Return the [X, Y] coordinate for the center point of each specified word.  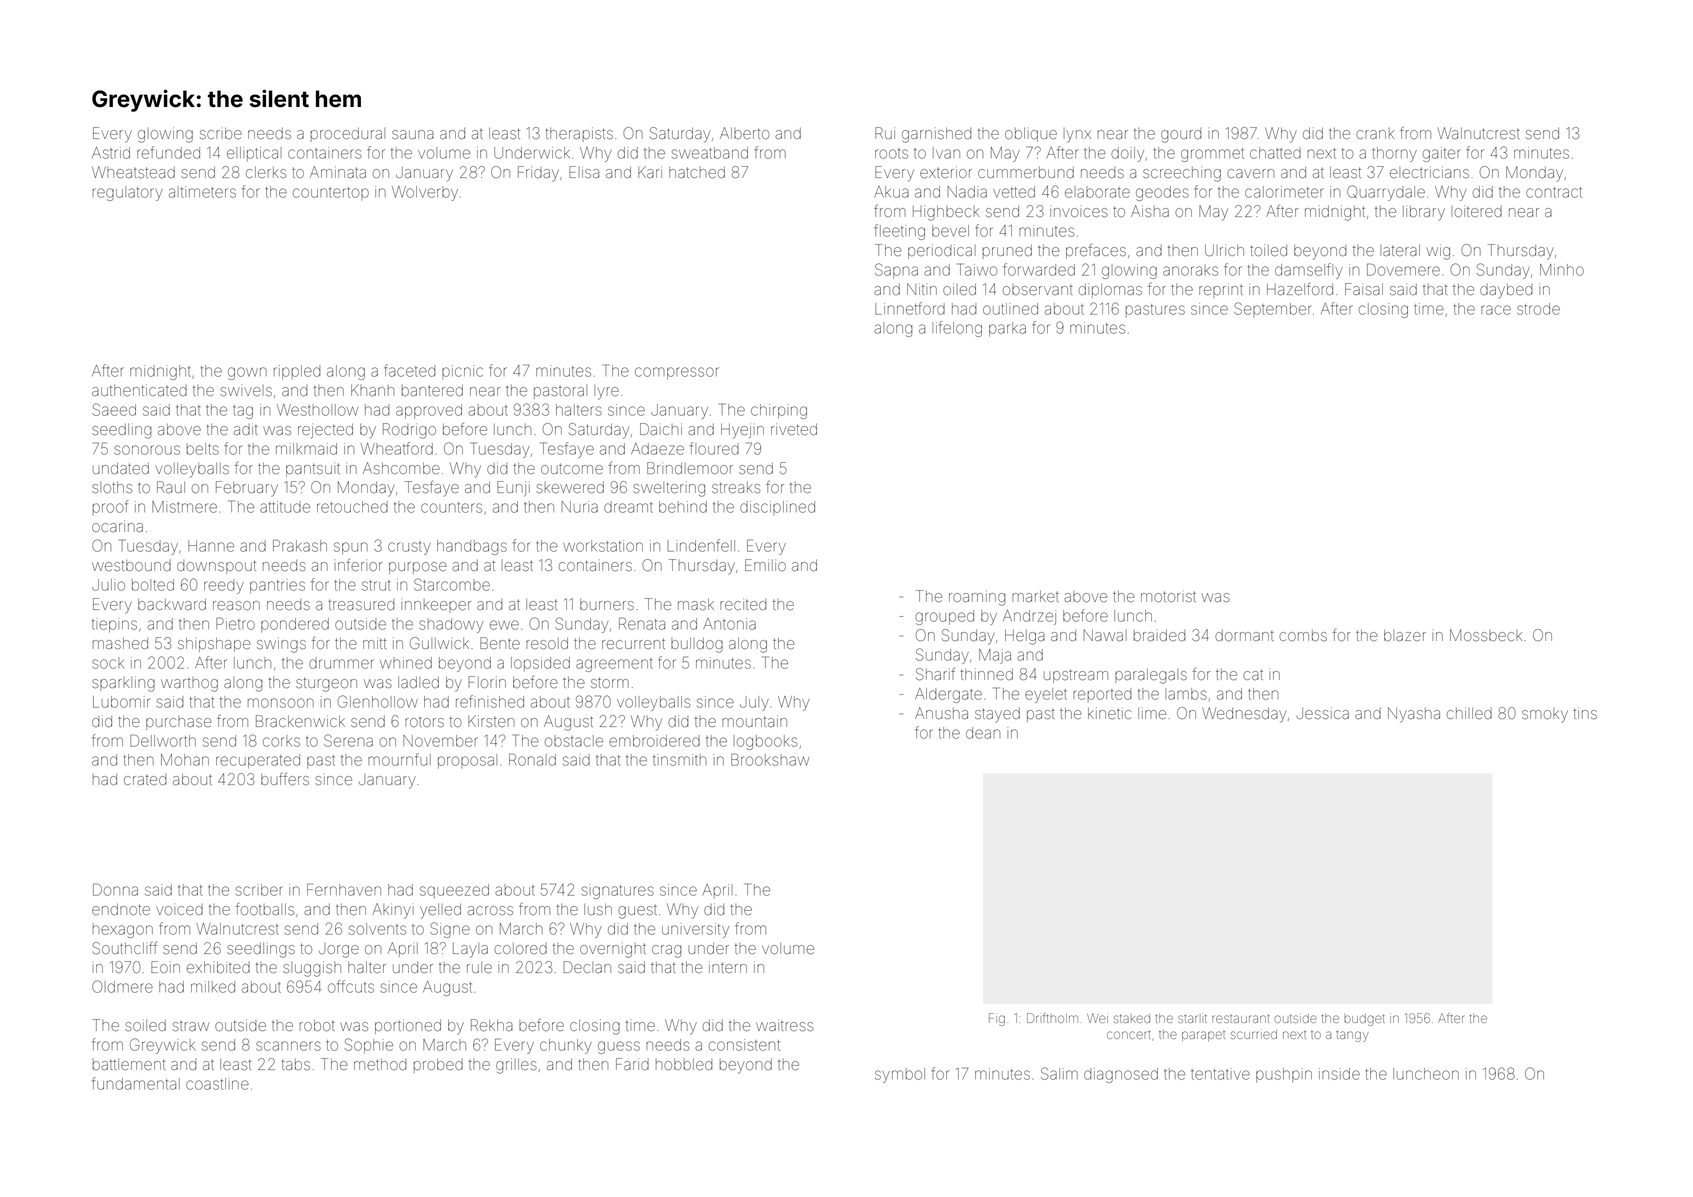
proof [111, 507]
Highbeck [946, 213]
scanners [288, 1046]
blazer [1405, 635]
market [1035, 596]
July [754, 703]
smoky [1545, 715]
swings [281, 645]
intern [728, 967]
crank [1375, 133]
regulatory [128, 193]
